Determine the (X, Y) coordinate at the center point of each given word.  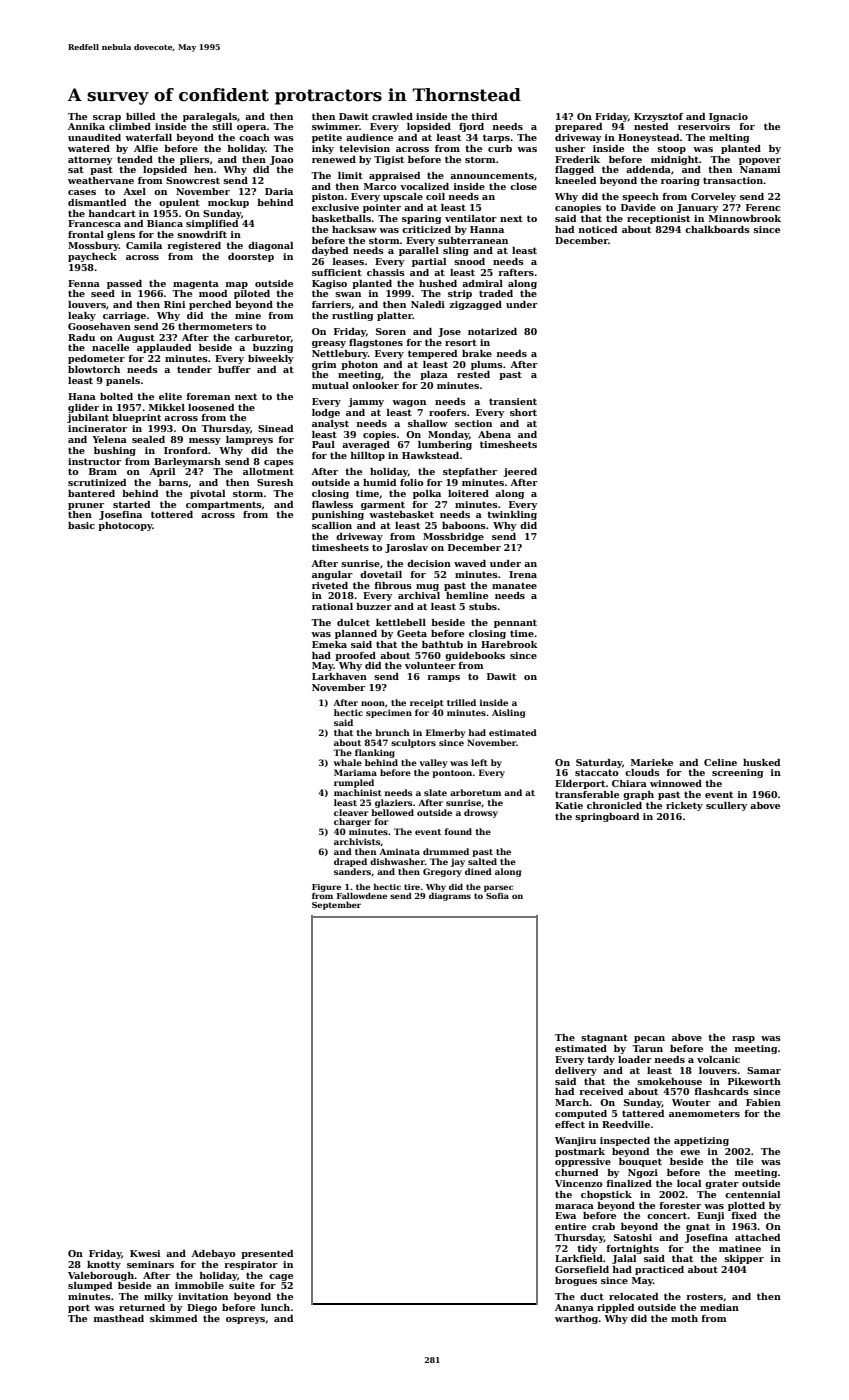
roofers (448, 412)
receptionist (658, 219)
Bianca (165, 223)
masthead (119, 1318)
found (458, 831)
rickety (684, 806)
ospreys (245, 1320)
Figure (326, 888)
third (484, 116)
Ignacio (728, 117)
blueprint (136, 418)
